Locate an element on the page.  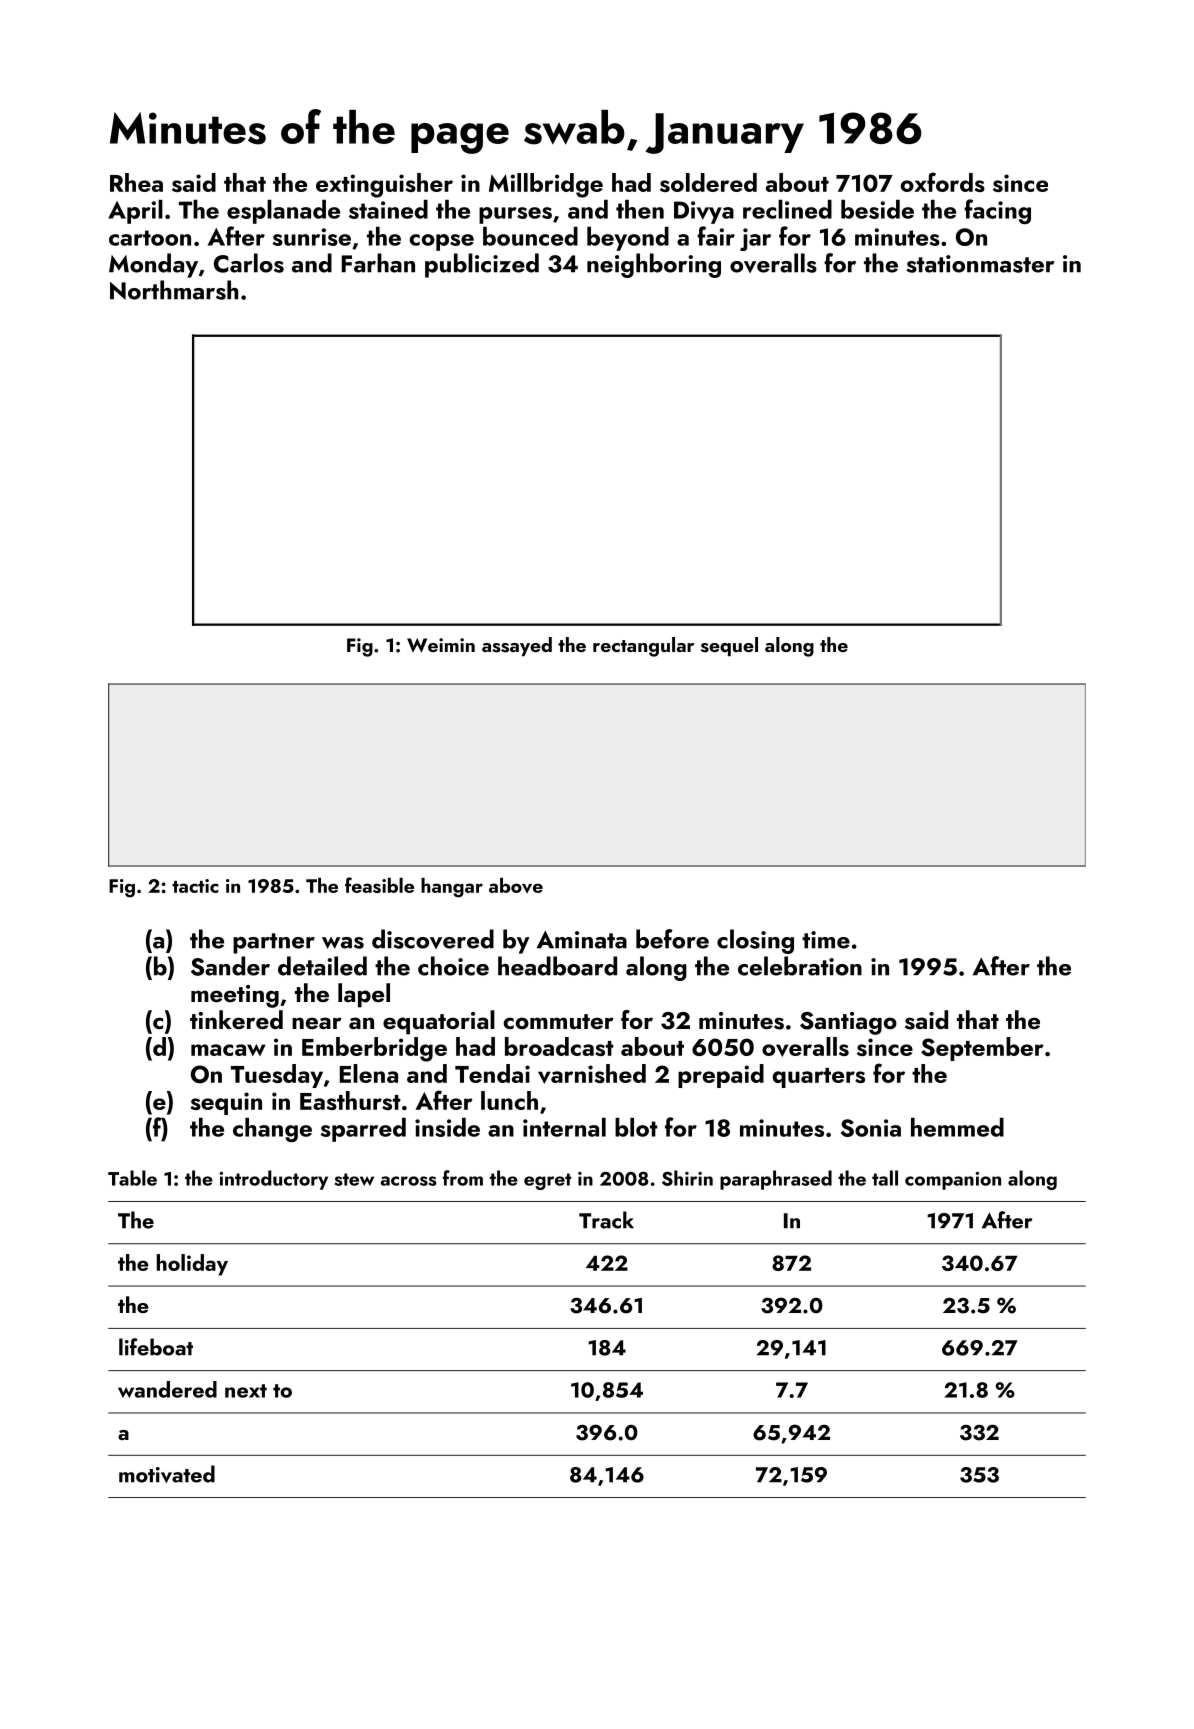
neighboring is located at coordinates (654, 265).
